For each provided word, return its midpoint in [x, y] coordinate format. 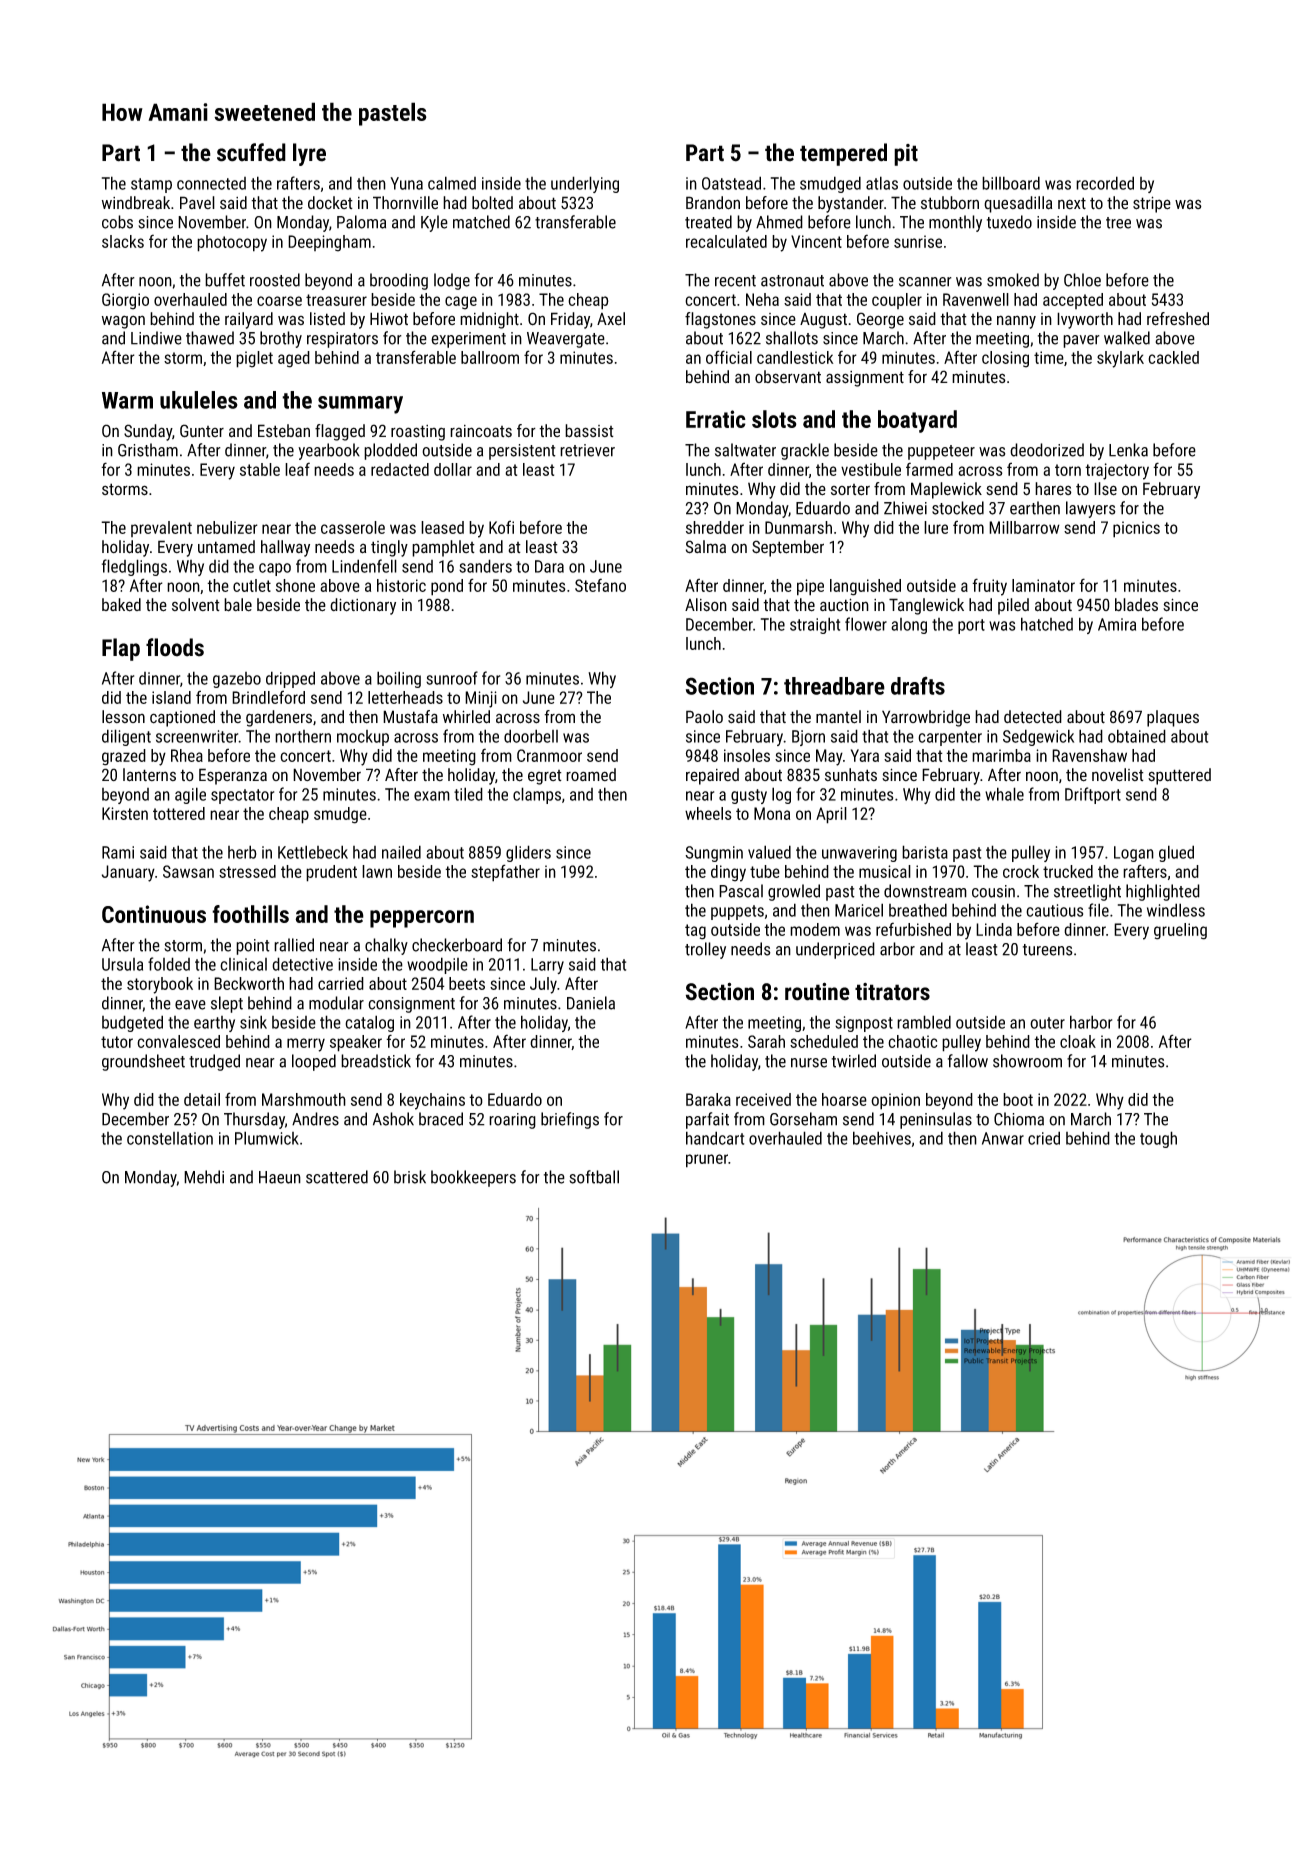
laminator [1043, 585]
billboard [1011, 183]
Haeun [280, 1177]
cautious [1054, 910]
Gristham [148, 450]
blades [1136, 605]
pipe [810, 587]
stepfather [505, 873]
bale [238, 605]
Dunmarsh [798, 527]
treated [708, 222]
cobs [117, 222]
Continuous [154, 914]
